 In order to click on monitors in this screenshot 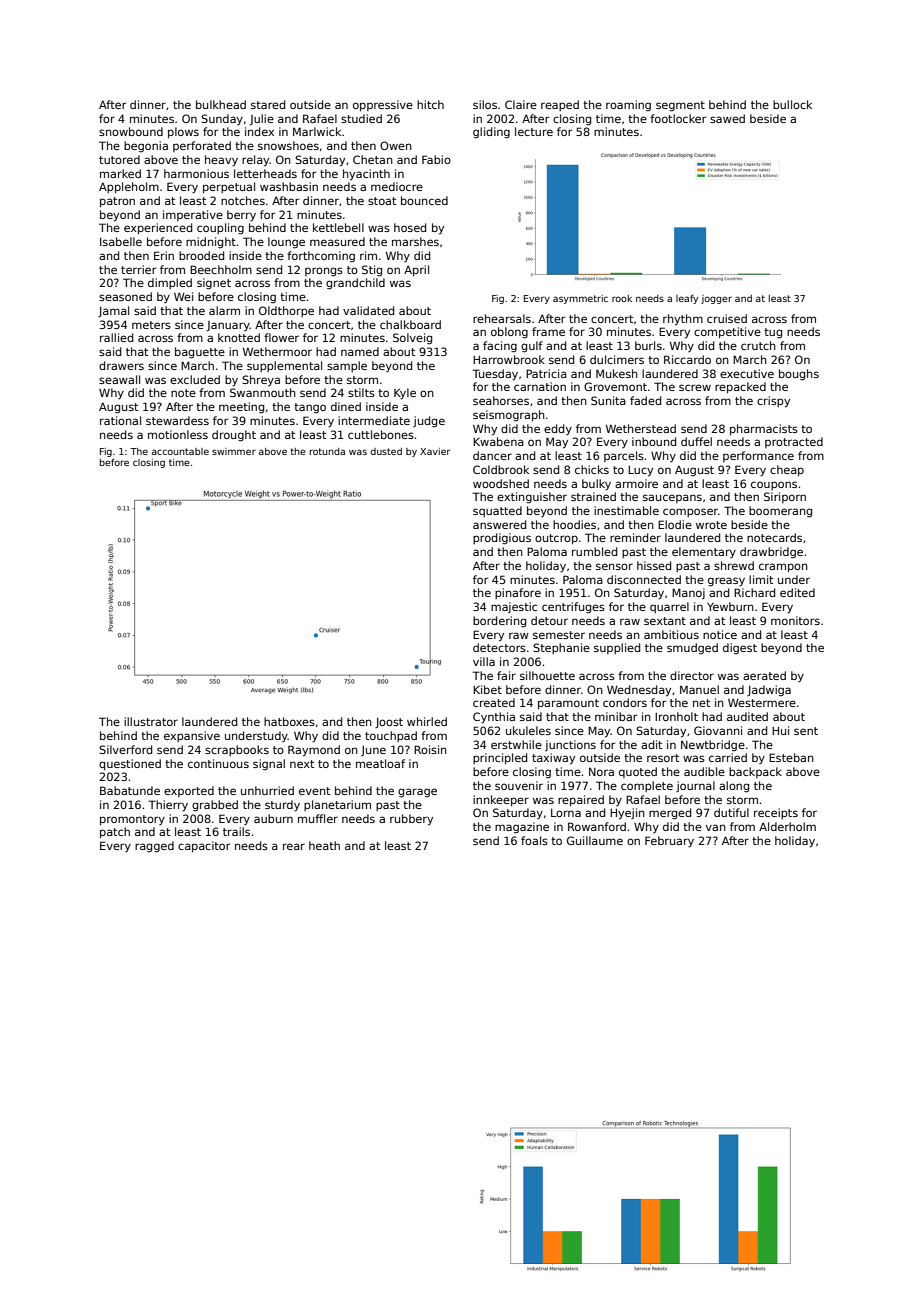, I will do `click(795, 620)`.
